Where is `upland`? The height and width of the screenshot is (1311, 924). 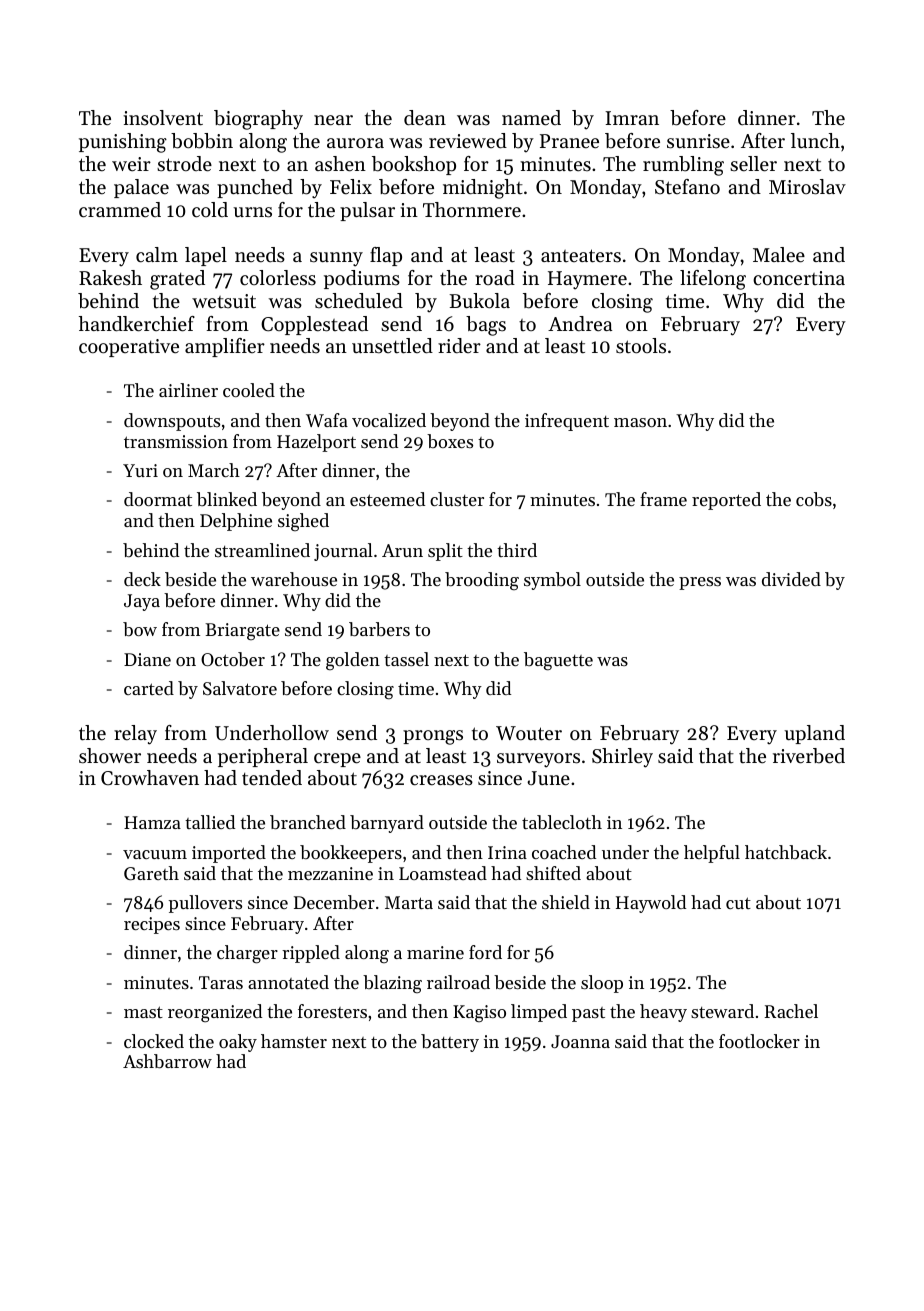
upland is located at coordinates (814, 734).
